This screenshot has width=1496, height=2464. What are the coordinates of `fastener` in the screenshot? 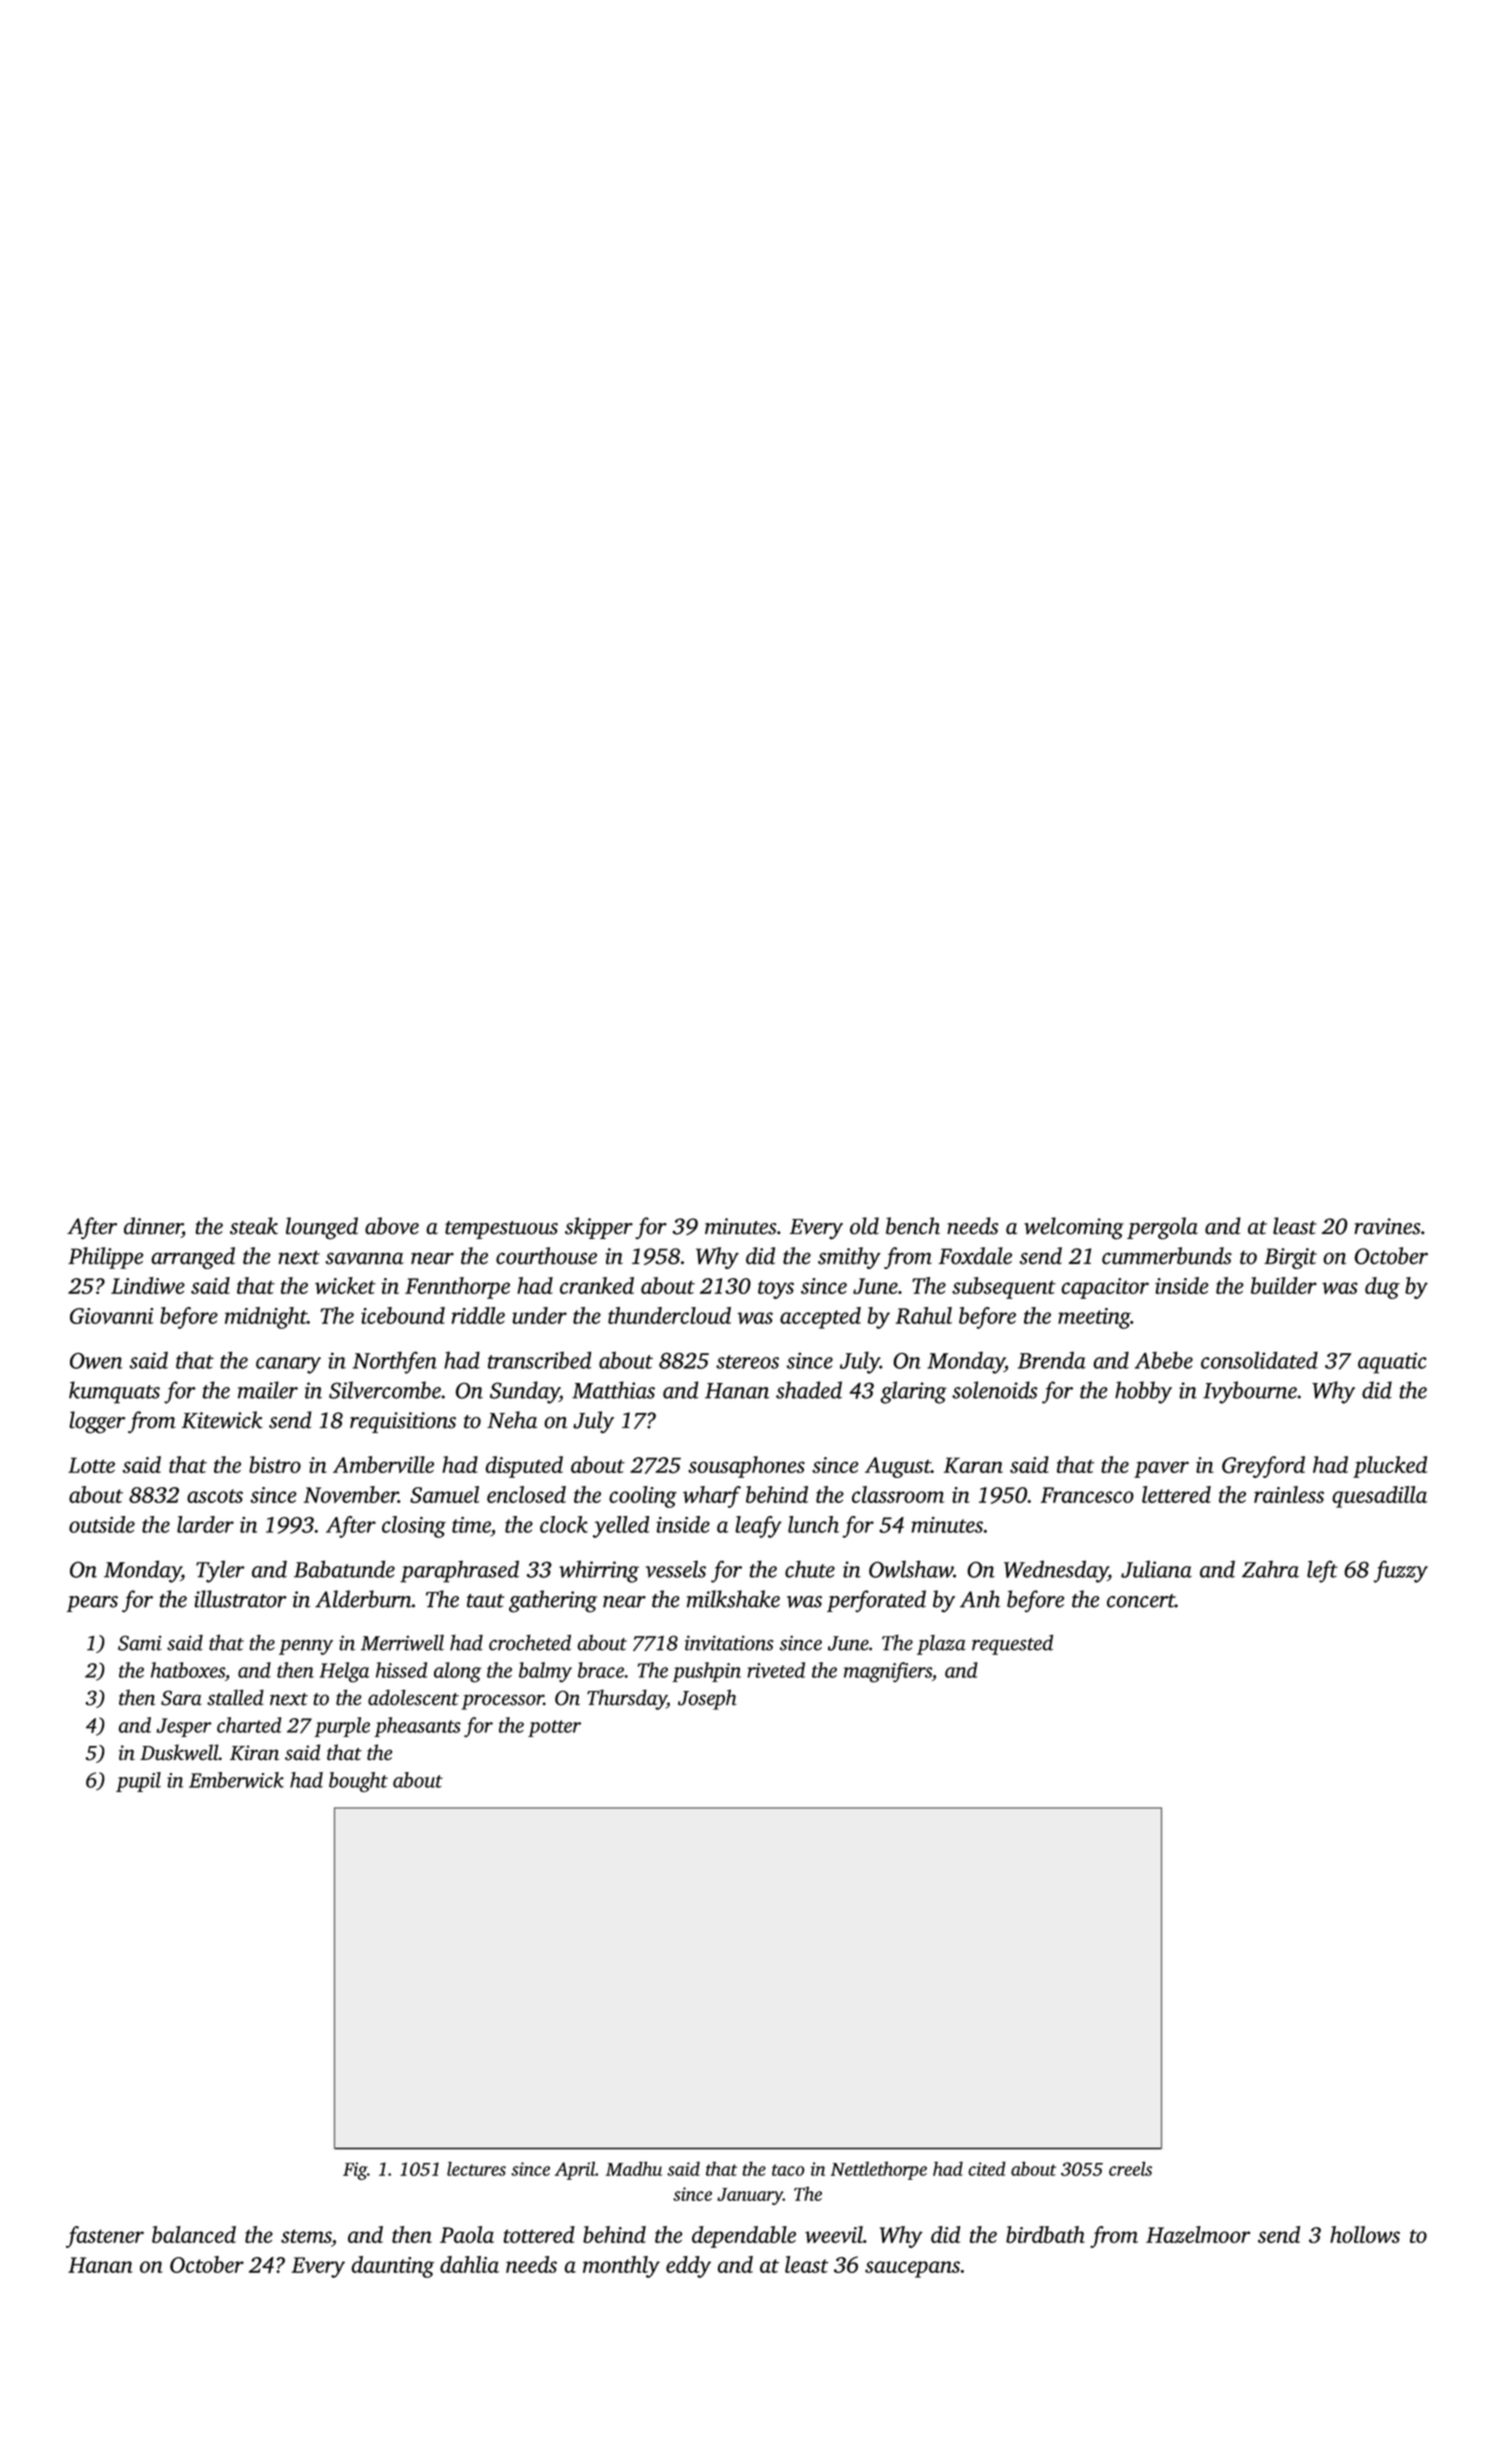 It's located at (105, 2237).
